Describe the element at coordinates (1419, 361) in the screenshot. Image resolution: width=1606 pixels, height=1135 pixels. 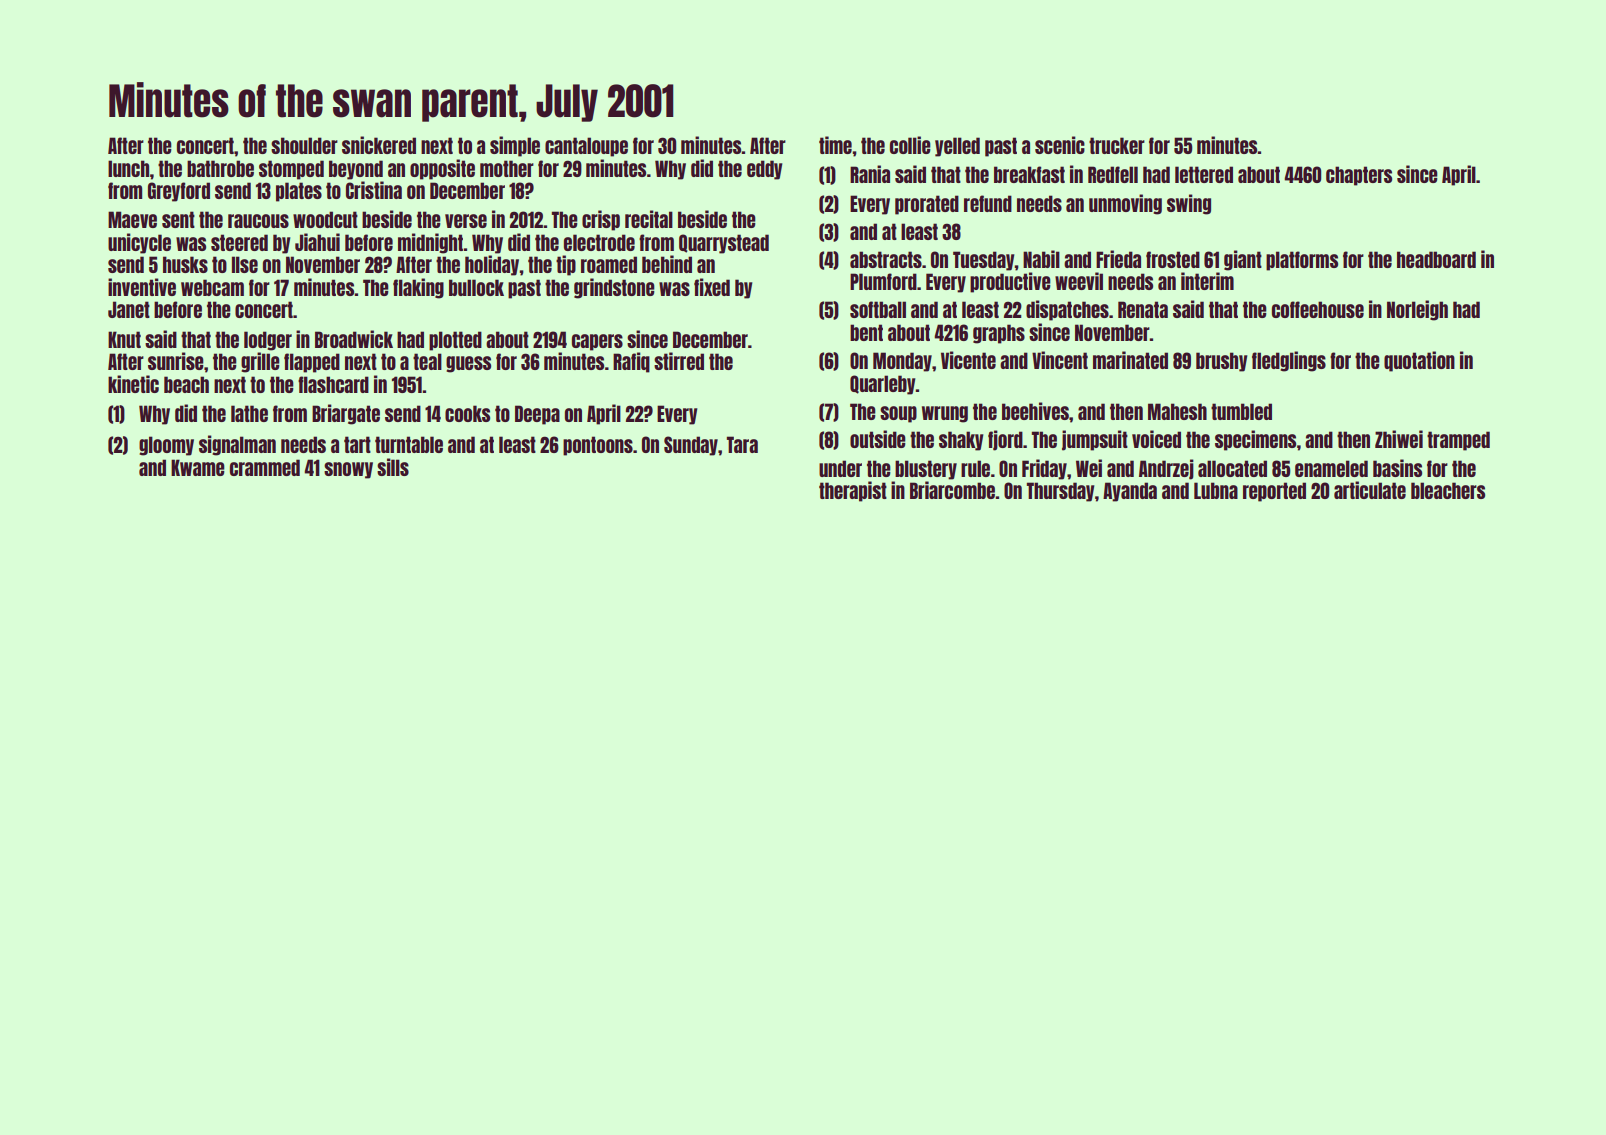
I see `quotation` at that location.
